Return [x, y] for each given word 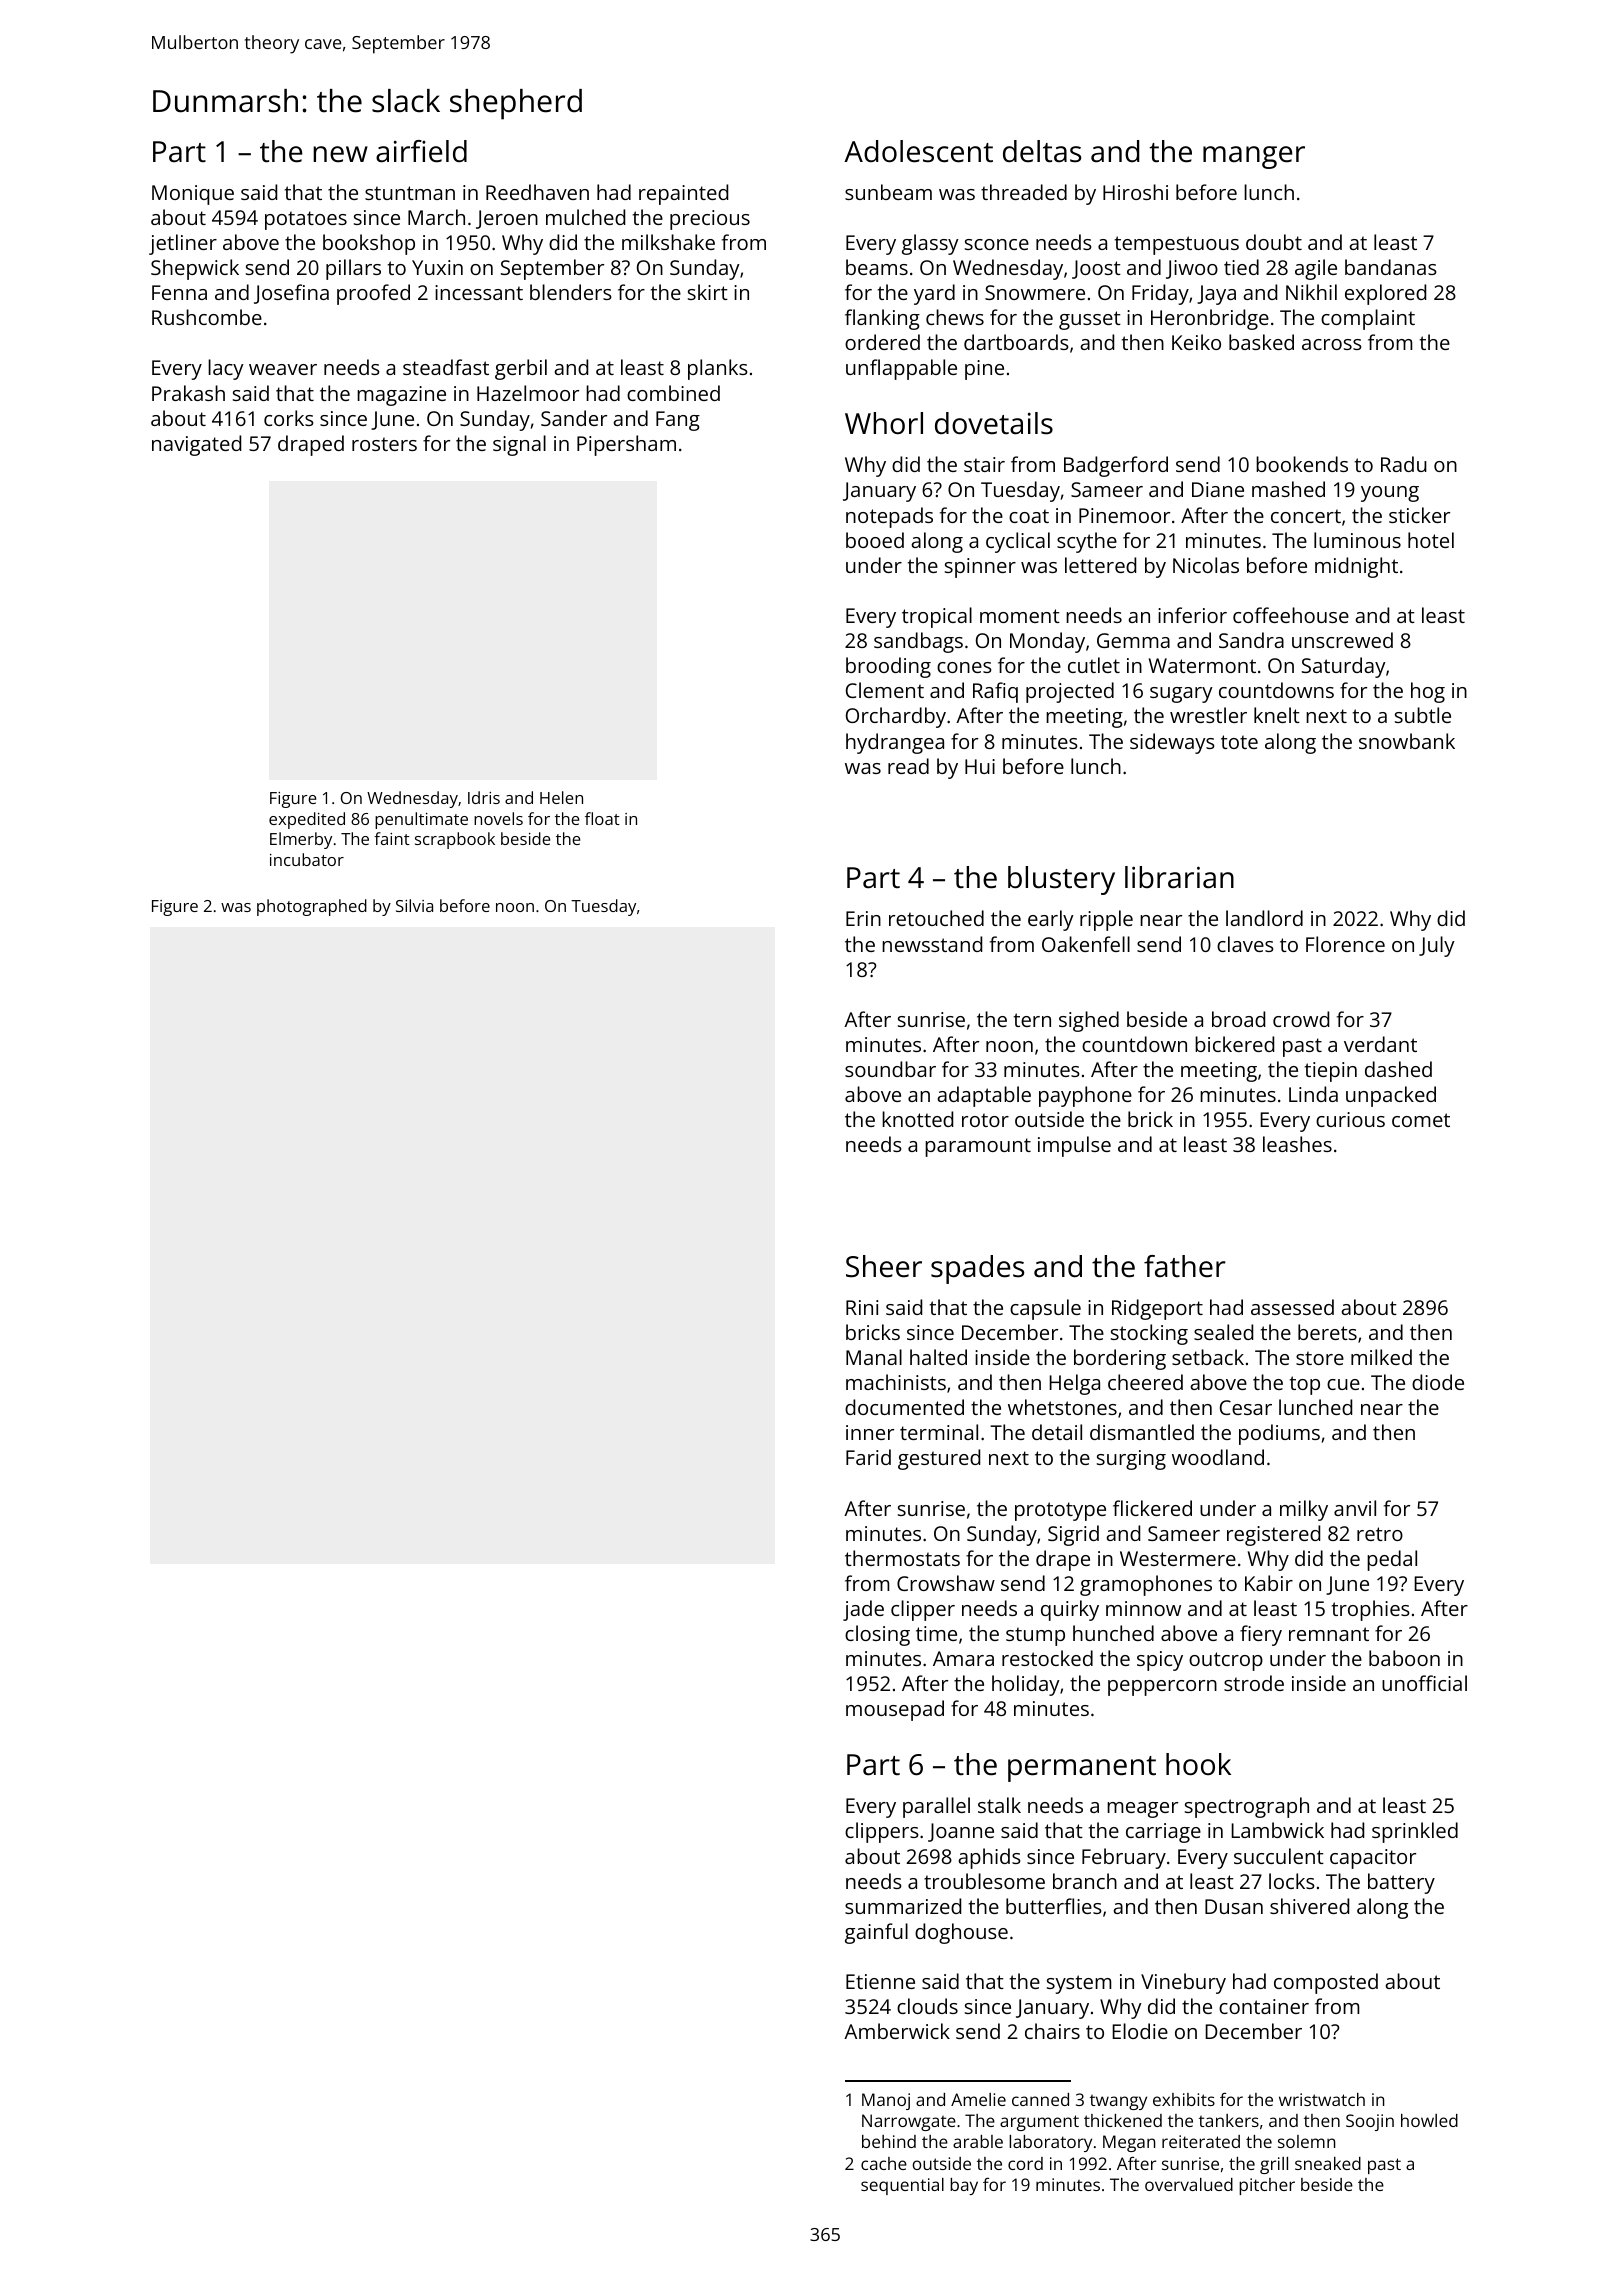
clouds [927, 2006]
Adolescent [918, 151]
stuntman [410, 193]
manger [1254, 157]
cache [884, 2163]
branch [1085, 1881]
